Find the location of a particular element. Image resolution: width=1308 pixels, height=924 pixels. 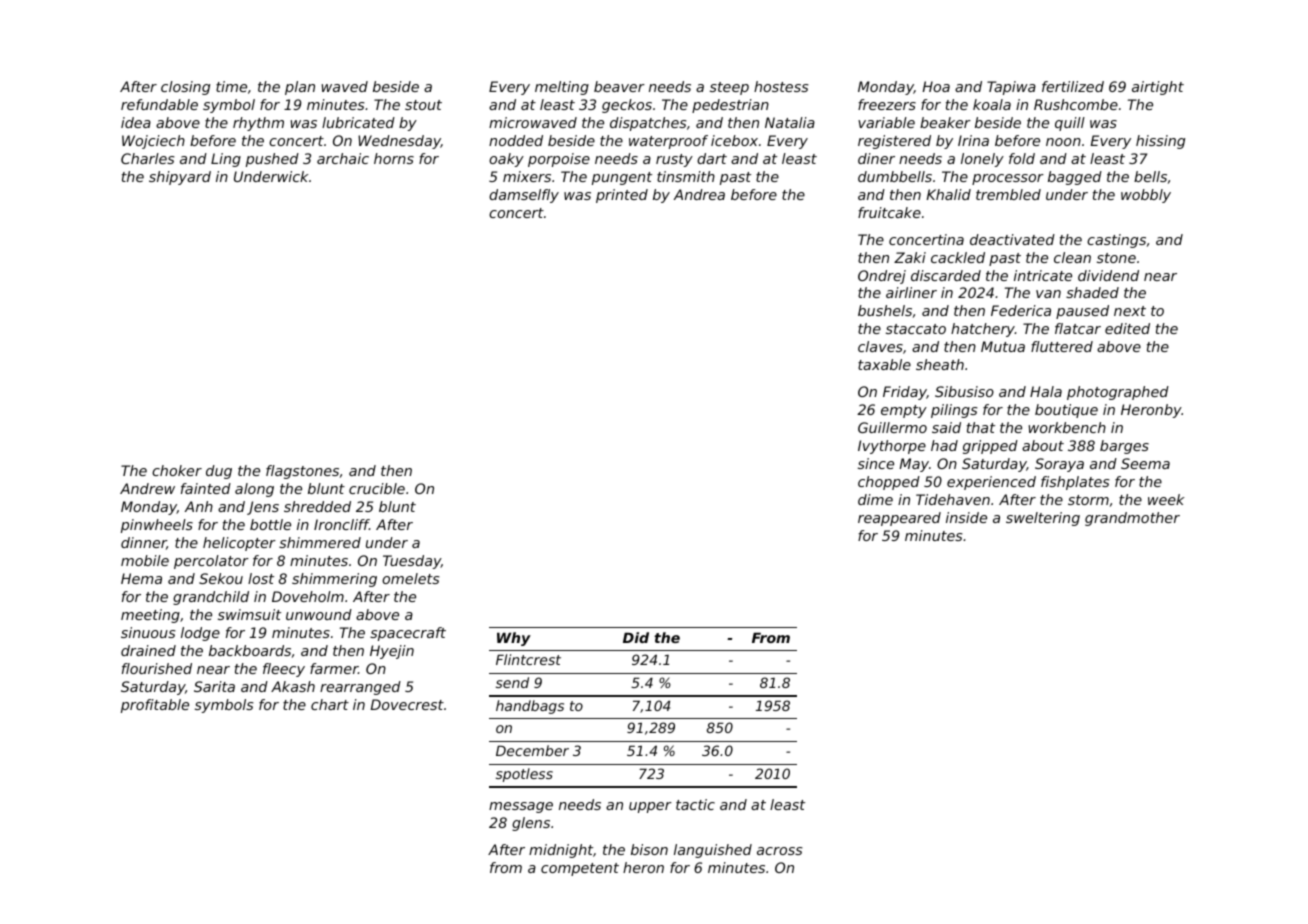

sweltering is located at coordinates (1043, 519).
